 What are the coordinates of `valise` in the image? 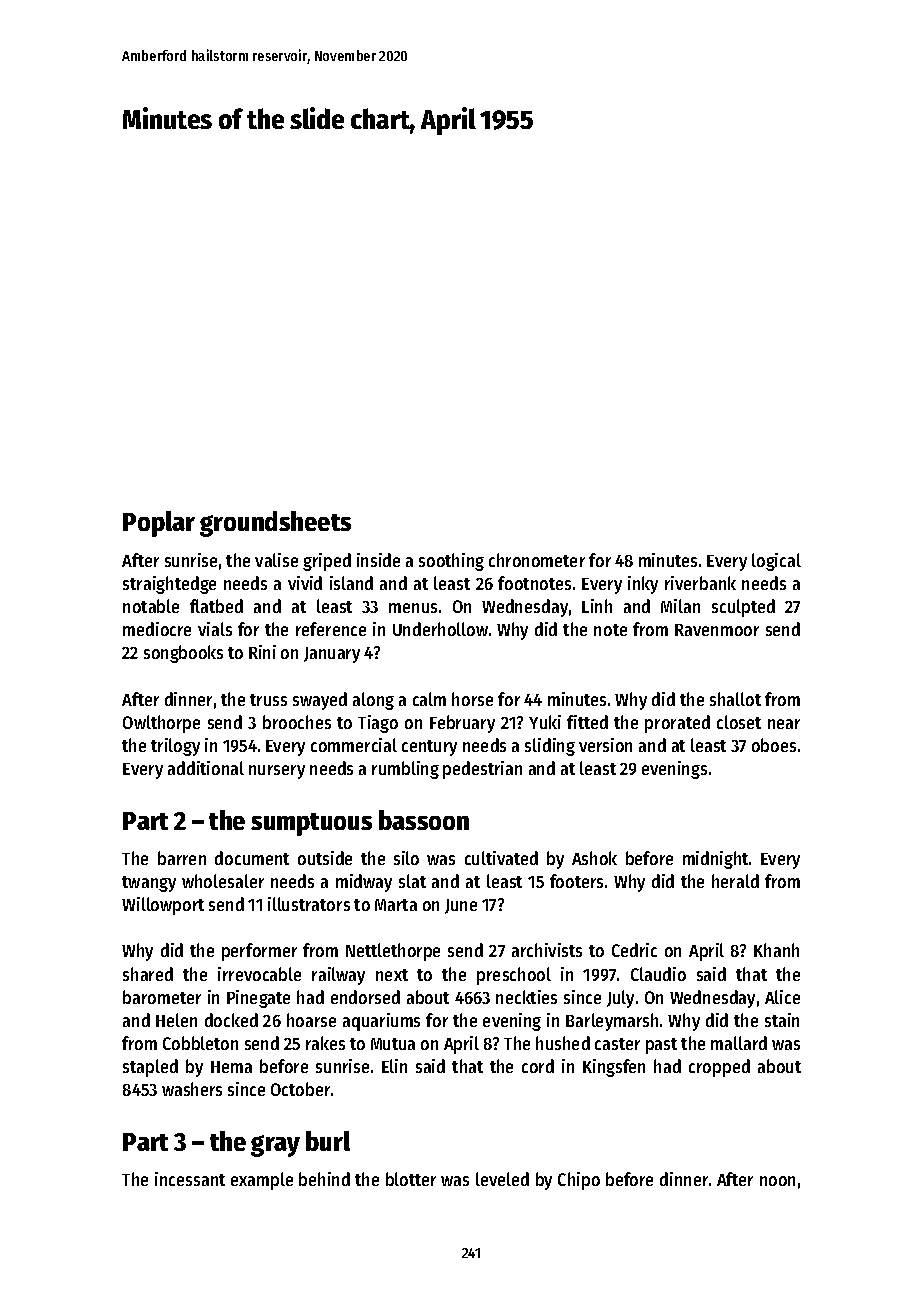 It's located at (276, 560).
